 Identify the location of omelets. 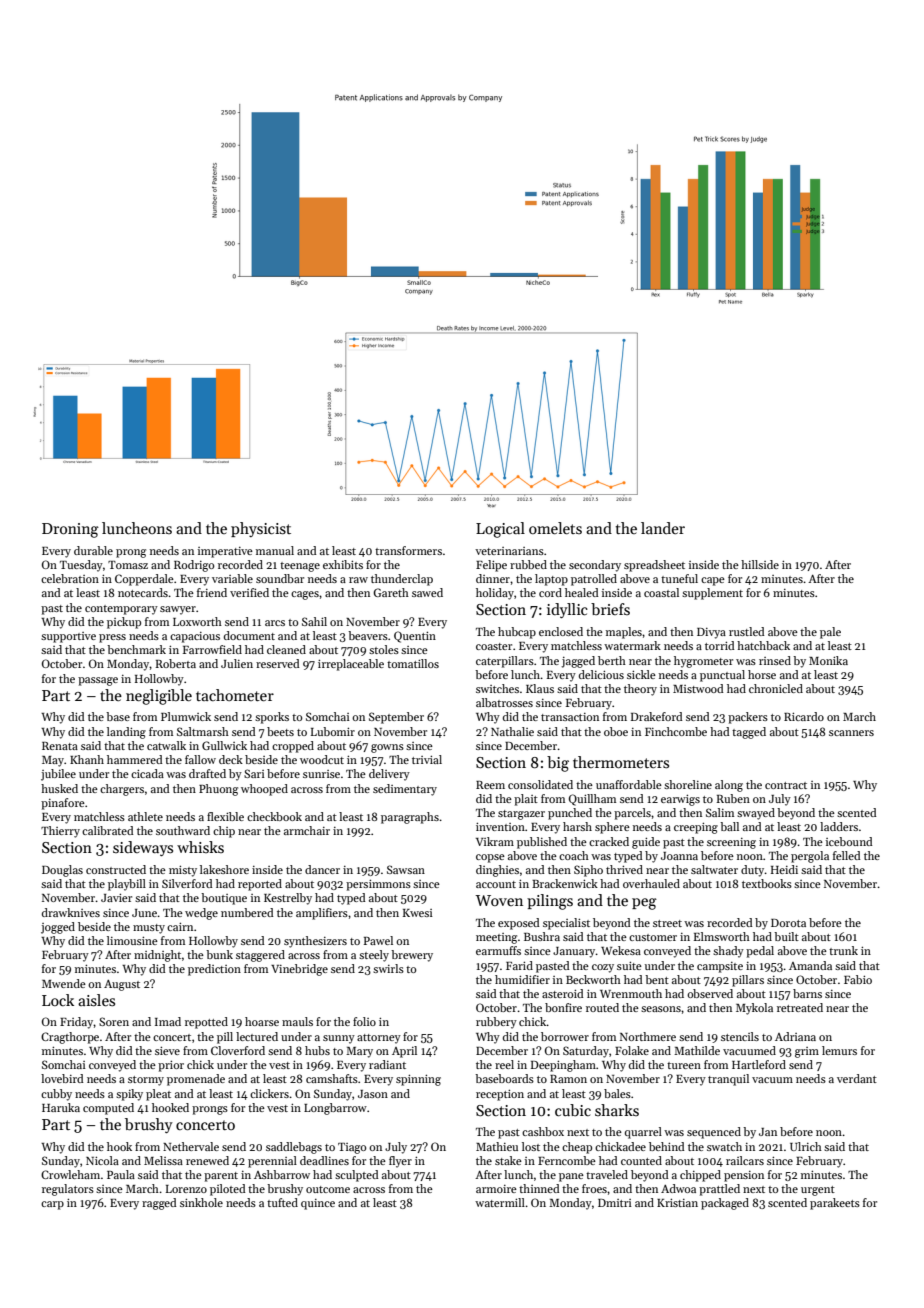
(555, 528).
